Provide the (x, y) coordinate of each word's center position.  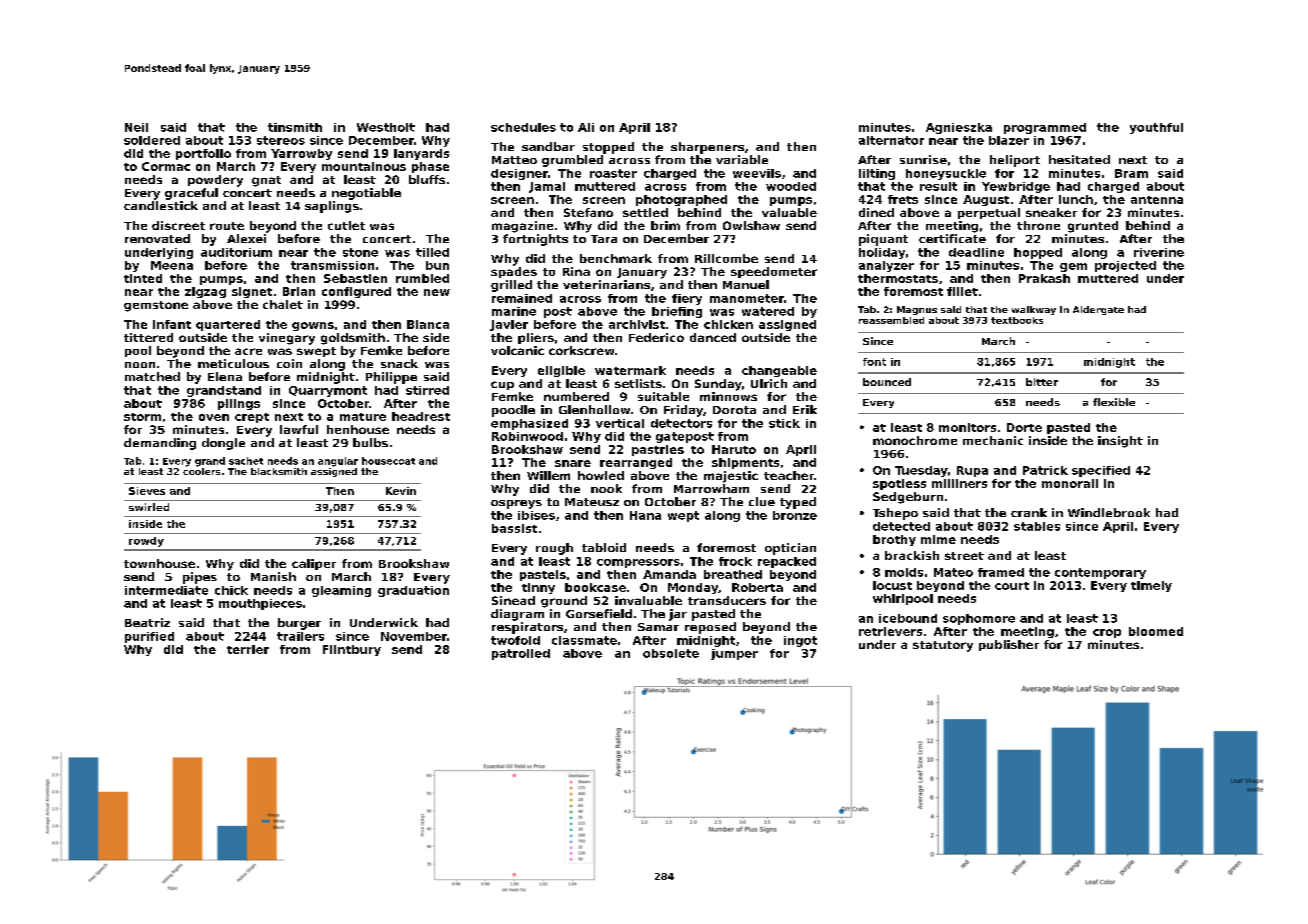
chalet (283, 304)
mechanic (993, 440)
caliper (314, 564)
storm (142, 417)
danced (713, 337)
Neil (136, 127)
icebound (908, 618)
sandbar (548, 146)
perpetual (989, 213)
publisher (1009, 645)
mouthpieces (260, 604)
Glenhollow (594, 409)
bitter (1042, 382)
